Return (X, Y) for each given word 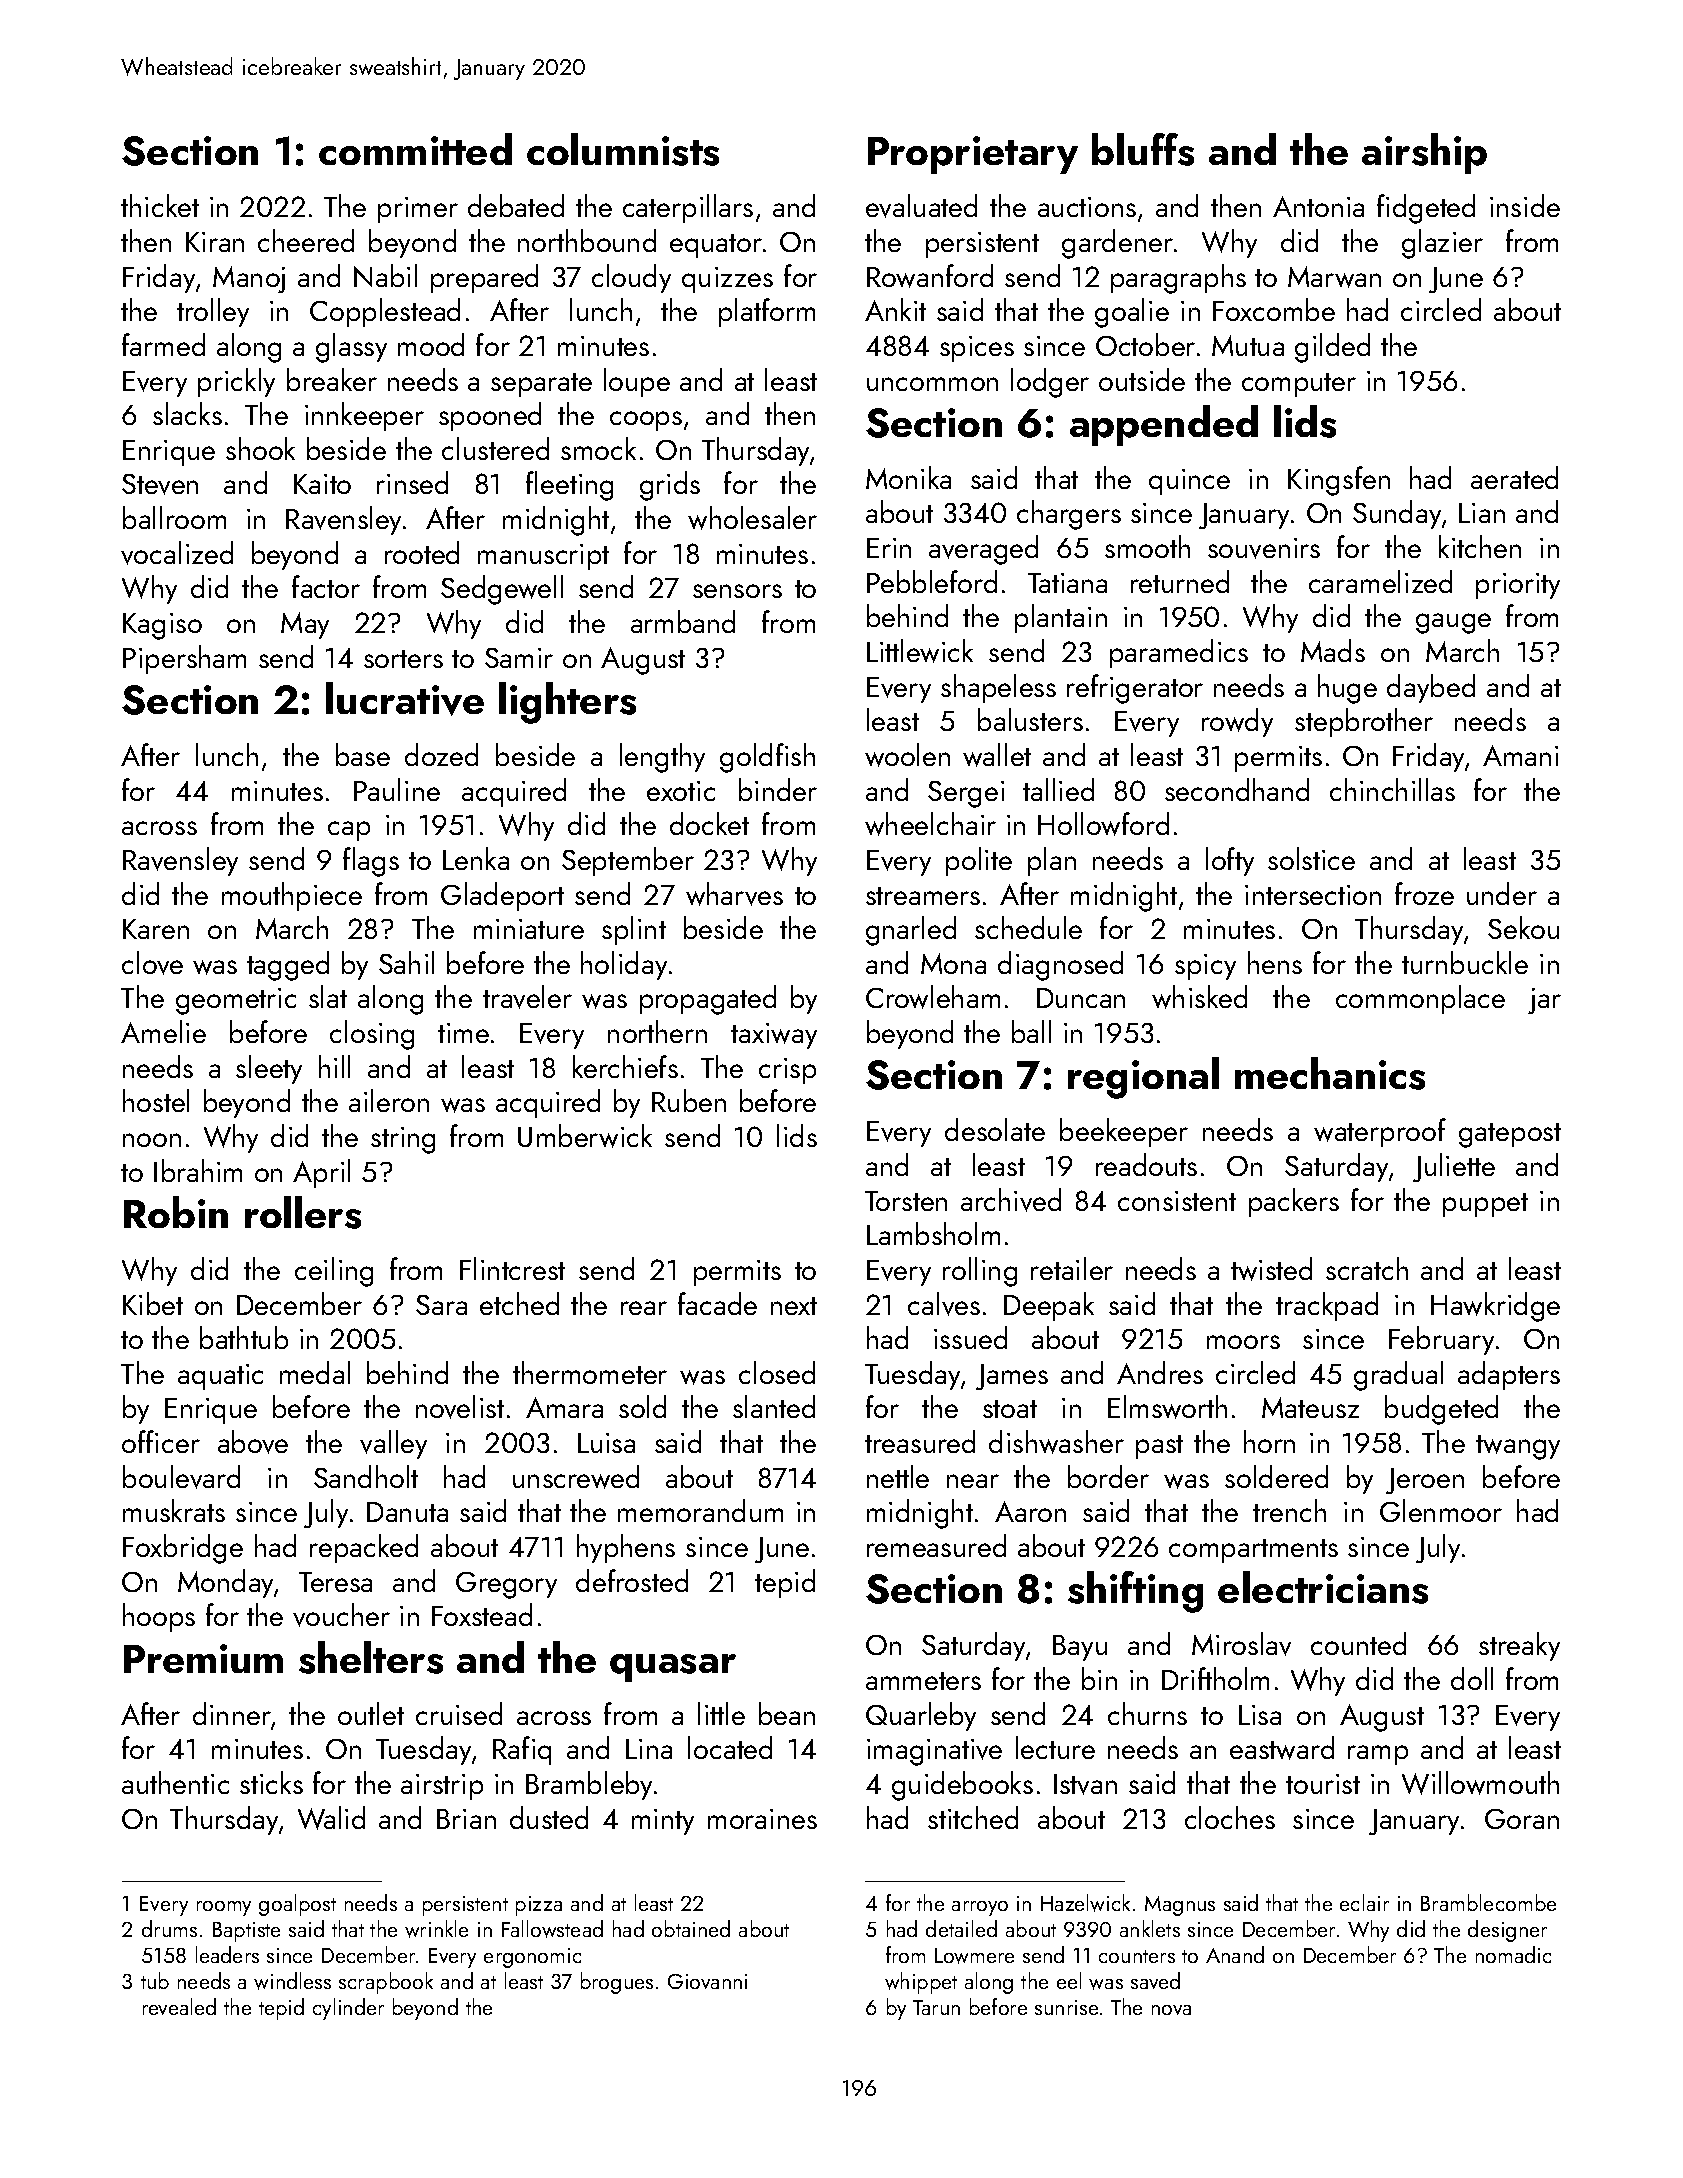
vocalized (177, 553)
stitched (973, 1817)
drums (169, 1928)
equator (716, 246)
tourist (1323, 1784)
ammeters (923, 1681)
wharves (734, 894)
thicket (160, 205)
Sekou (1523, 927)
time (463, 1033)
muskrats (174, 1510)
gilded (1332, 348)
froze (1424, 893)
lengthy (662, 758)
